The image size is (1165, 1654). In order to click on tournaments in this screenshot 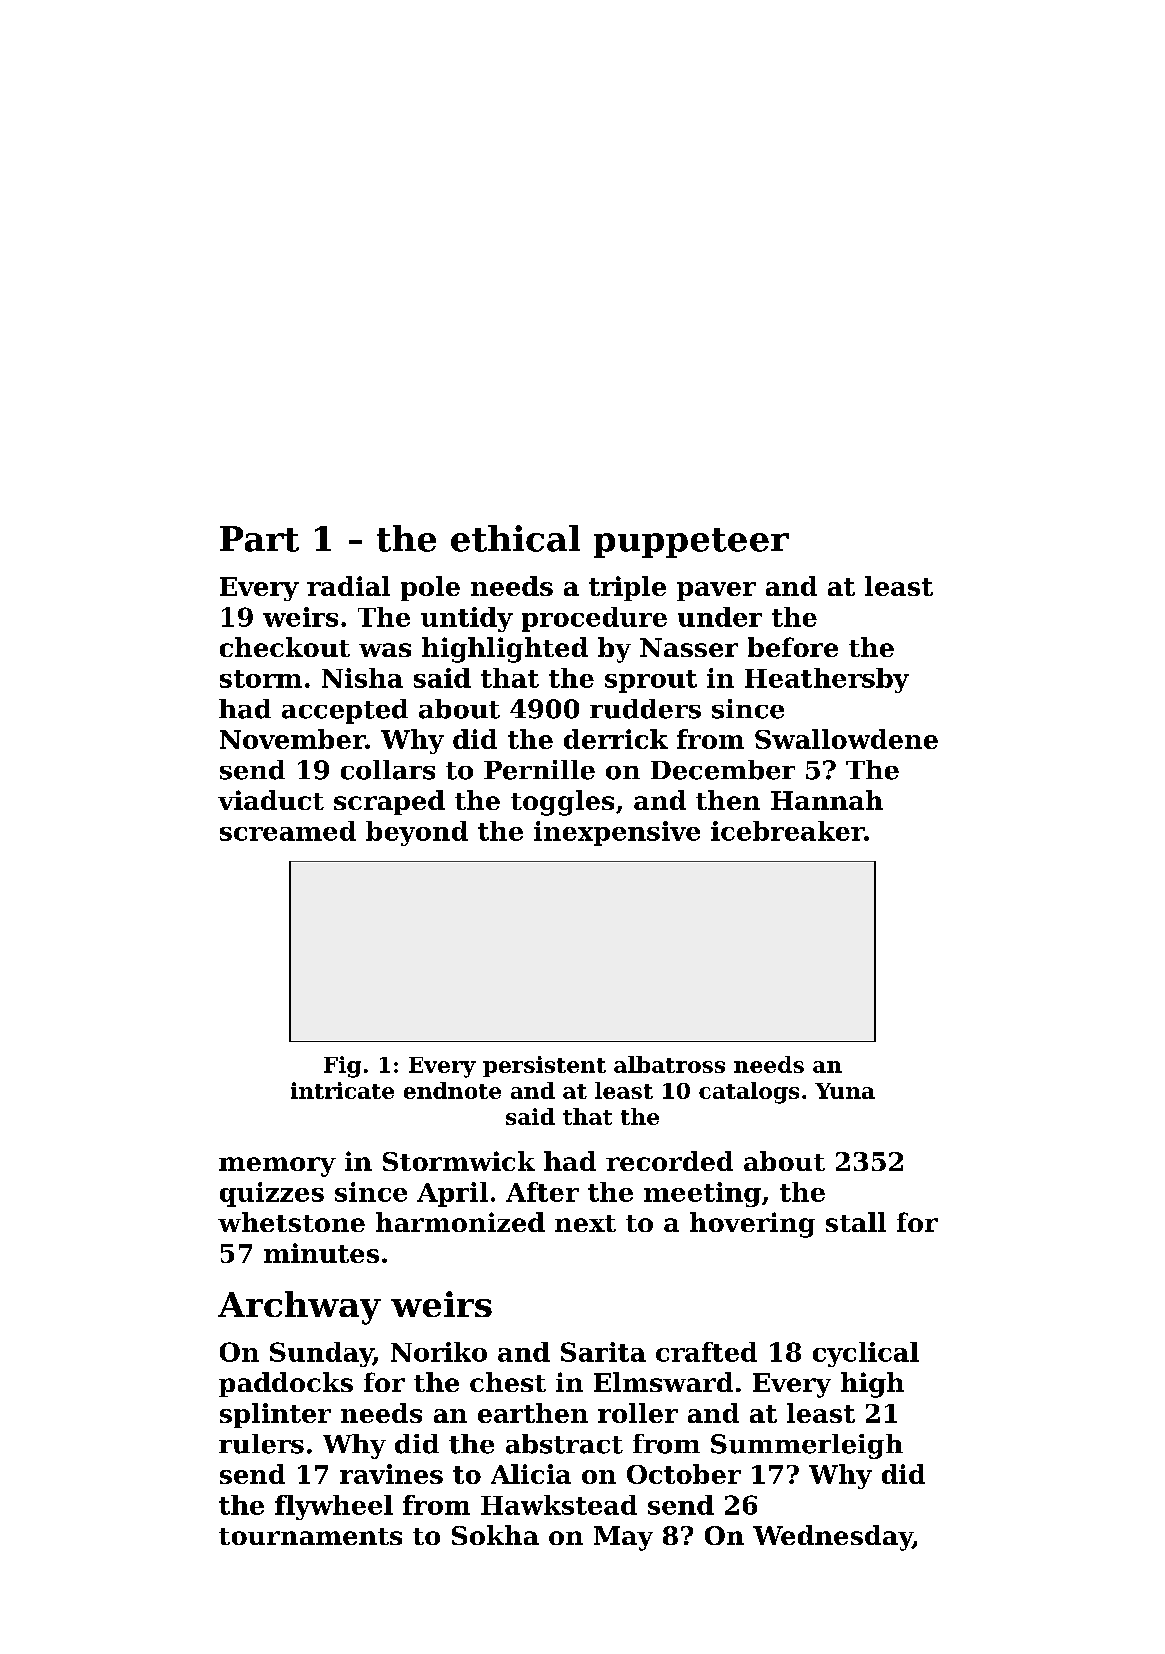, I will do `click(310, 1536)`.
